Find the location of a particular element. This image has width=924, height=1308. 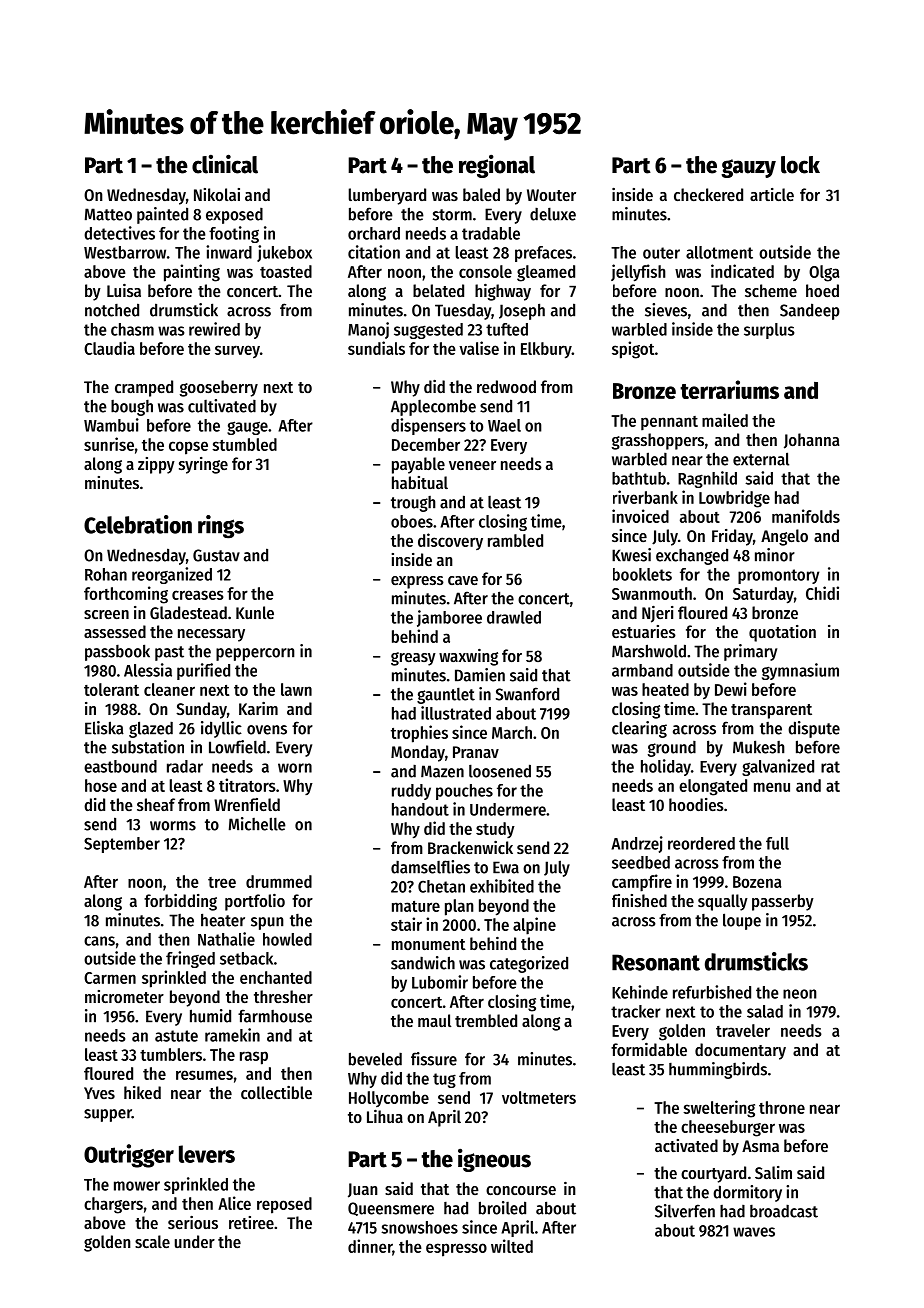

damselflies is located at coordinates (430, 867).
